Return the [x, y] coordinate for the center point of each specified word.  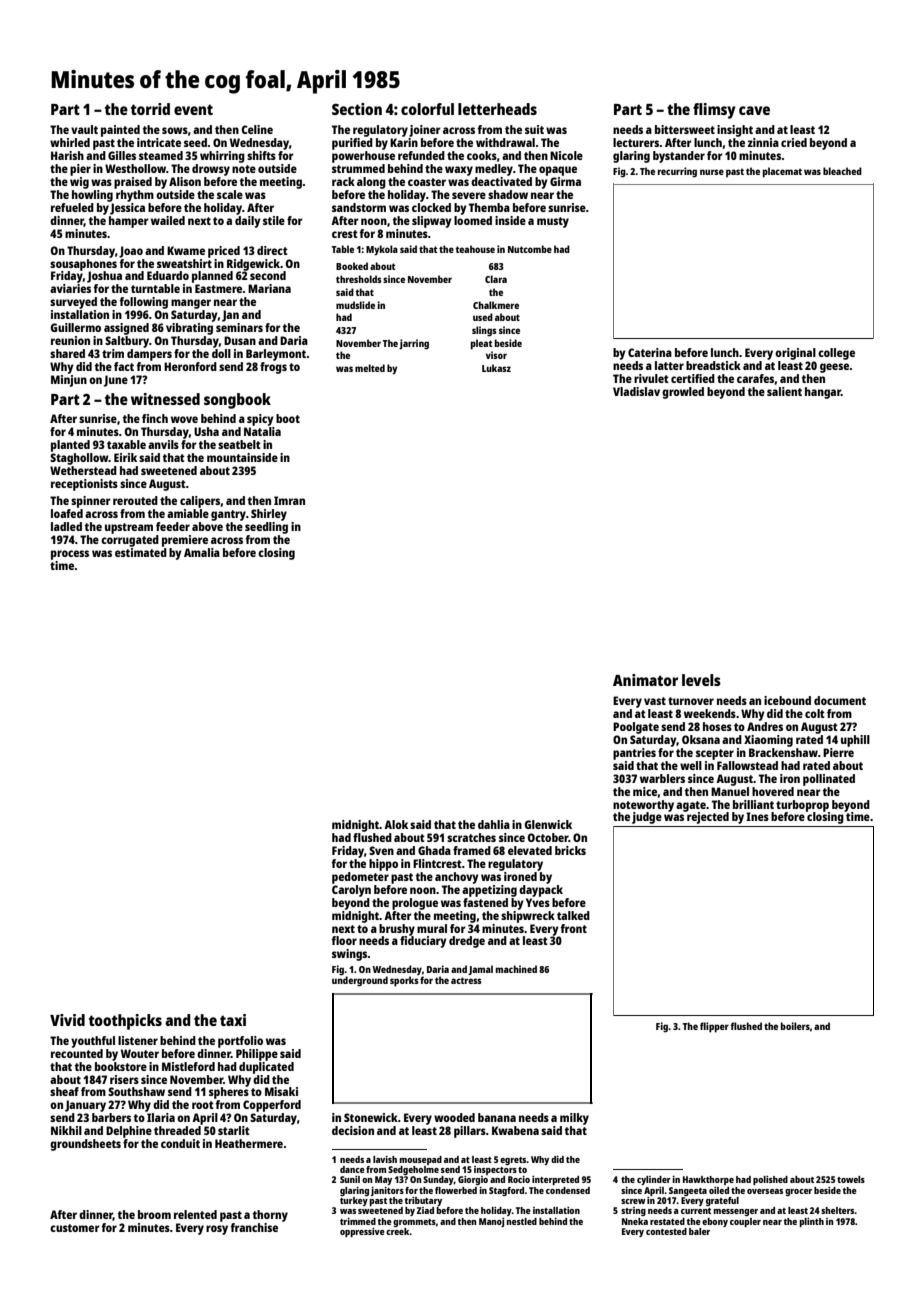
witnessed [165, 399]
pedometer [360, 878]
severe [469, 195]
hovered [773, 791]
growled [683, 393]
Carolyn [351, 891]
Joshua [104, 277]
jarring [414, 344]
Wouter [140, 1053]
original [795, 354]
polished [770, 1180]
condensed [568, 1190]
